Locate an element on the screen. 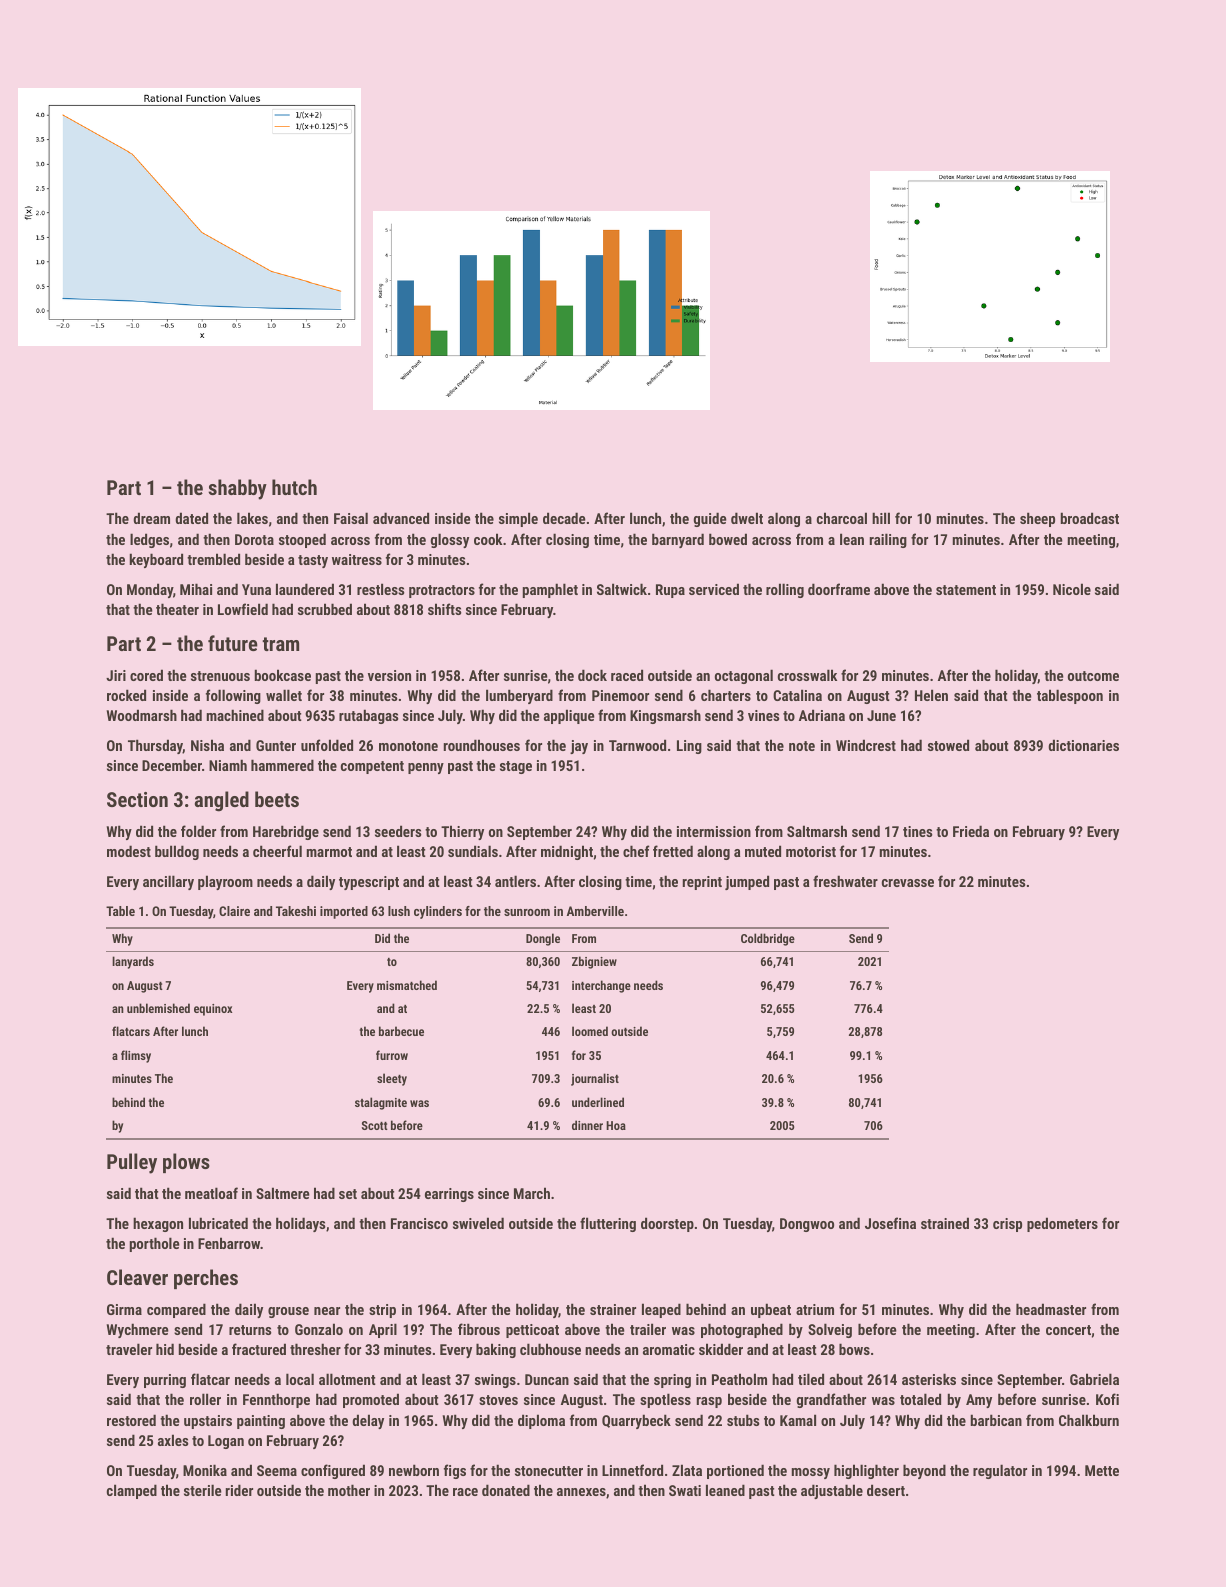  Frieda is located at coordinates (971, 831).
